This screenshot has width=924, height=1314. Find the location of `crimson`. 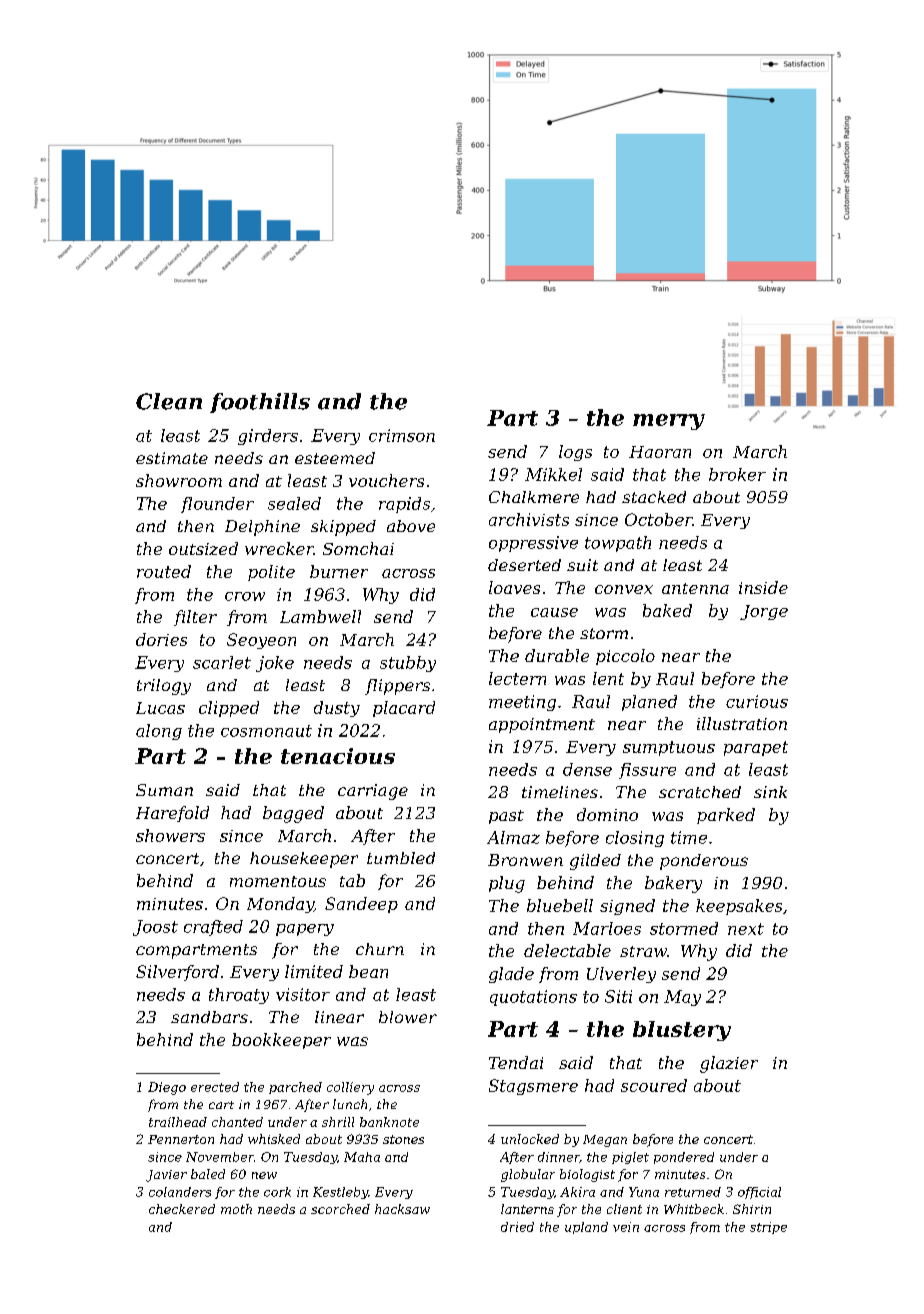

crimson is located at coordinates (402, 435).
